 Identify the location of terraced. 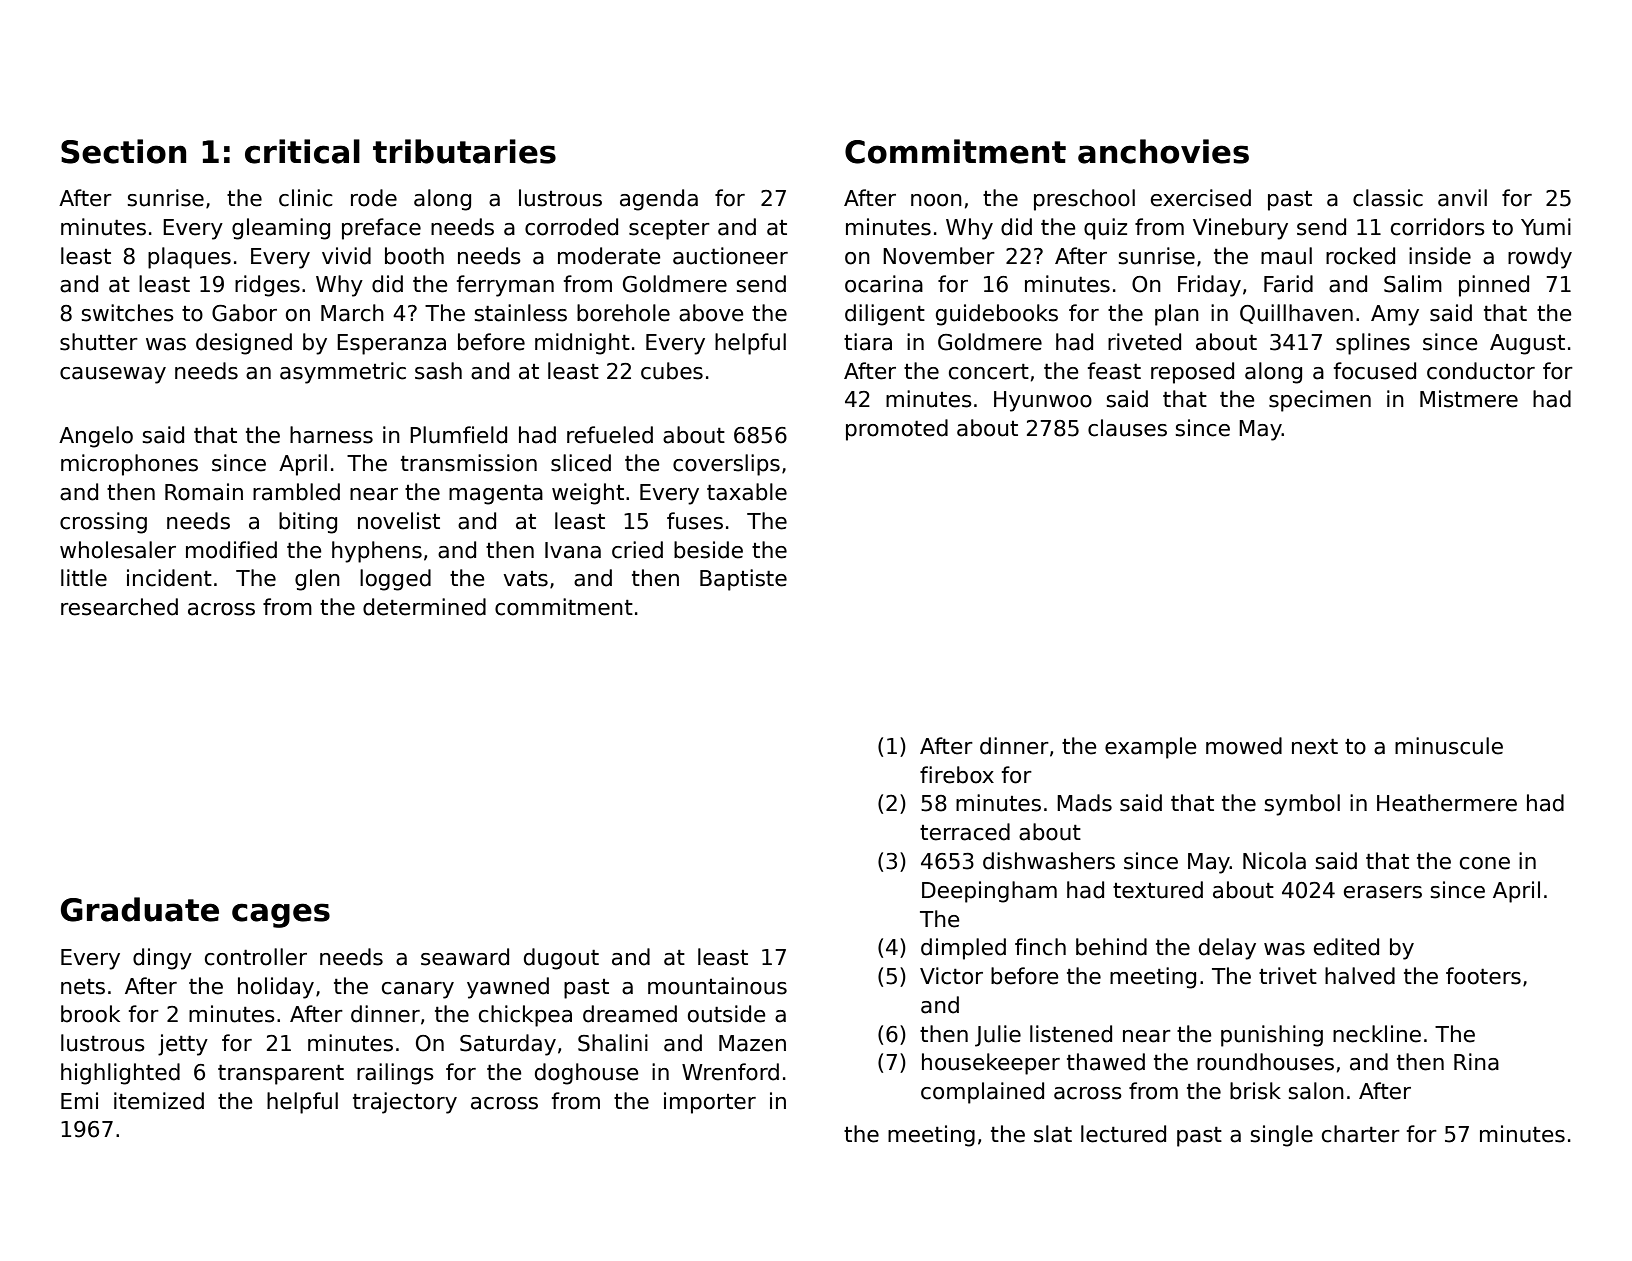
(965, 832).
